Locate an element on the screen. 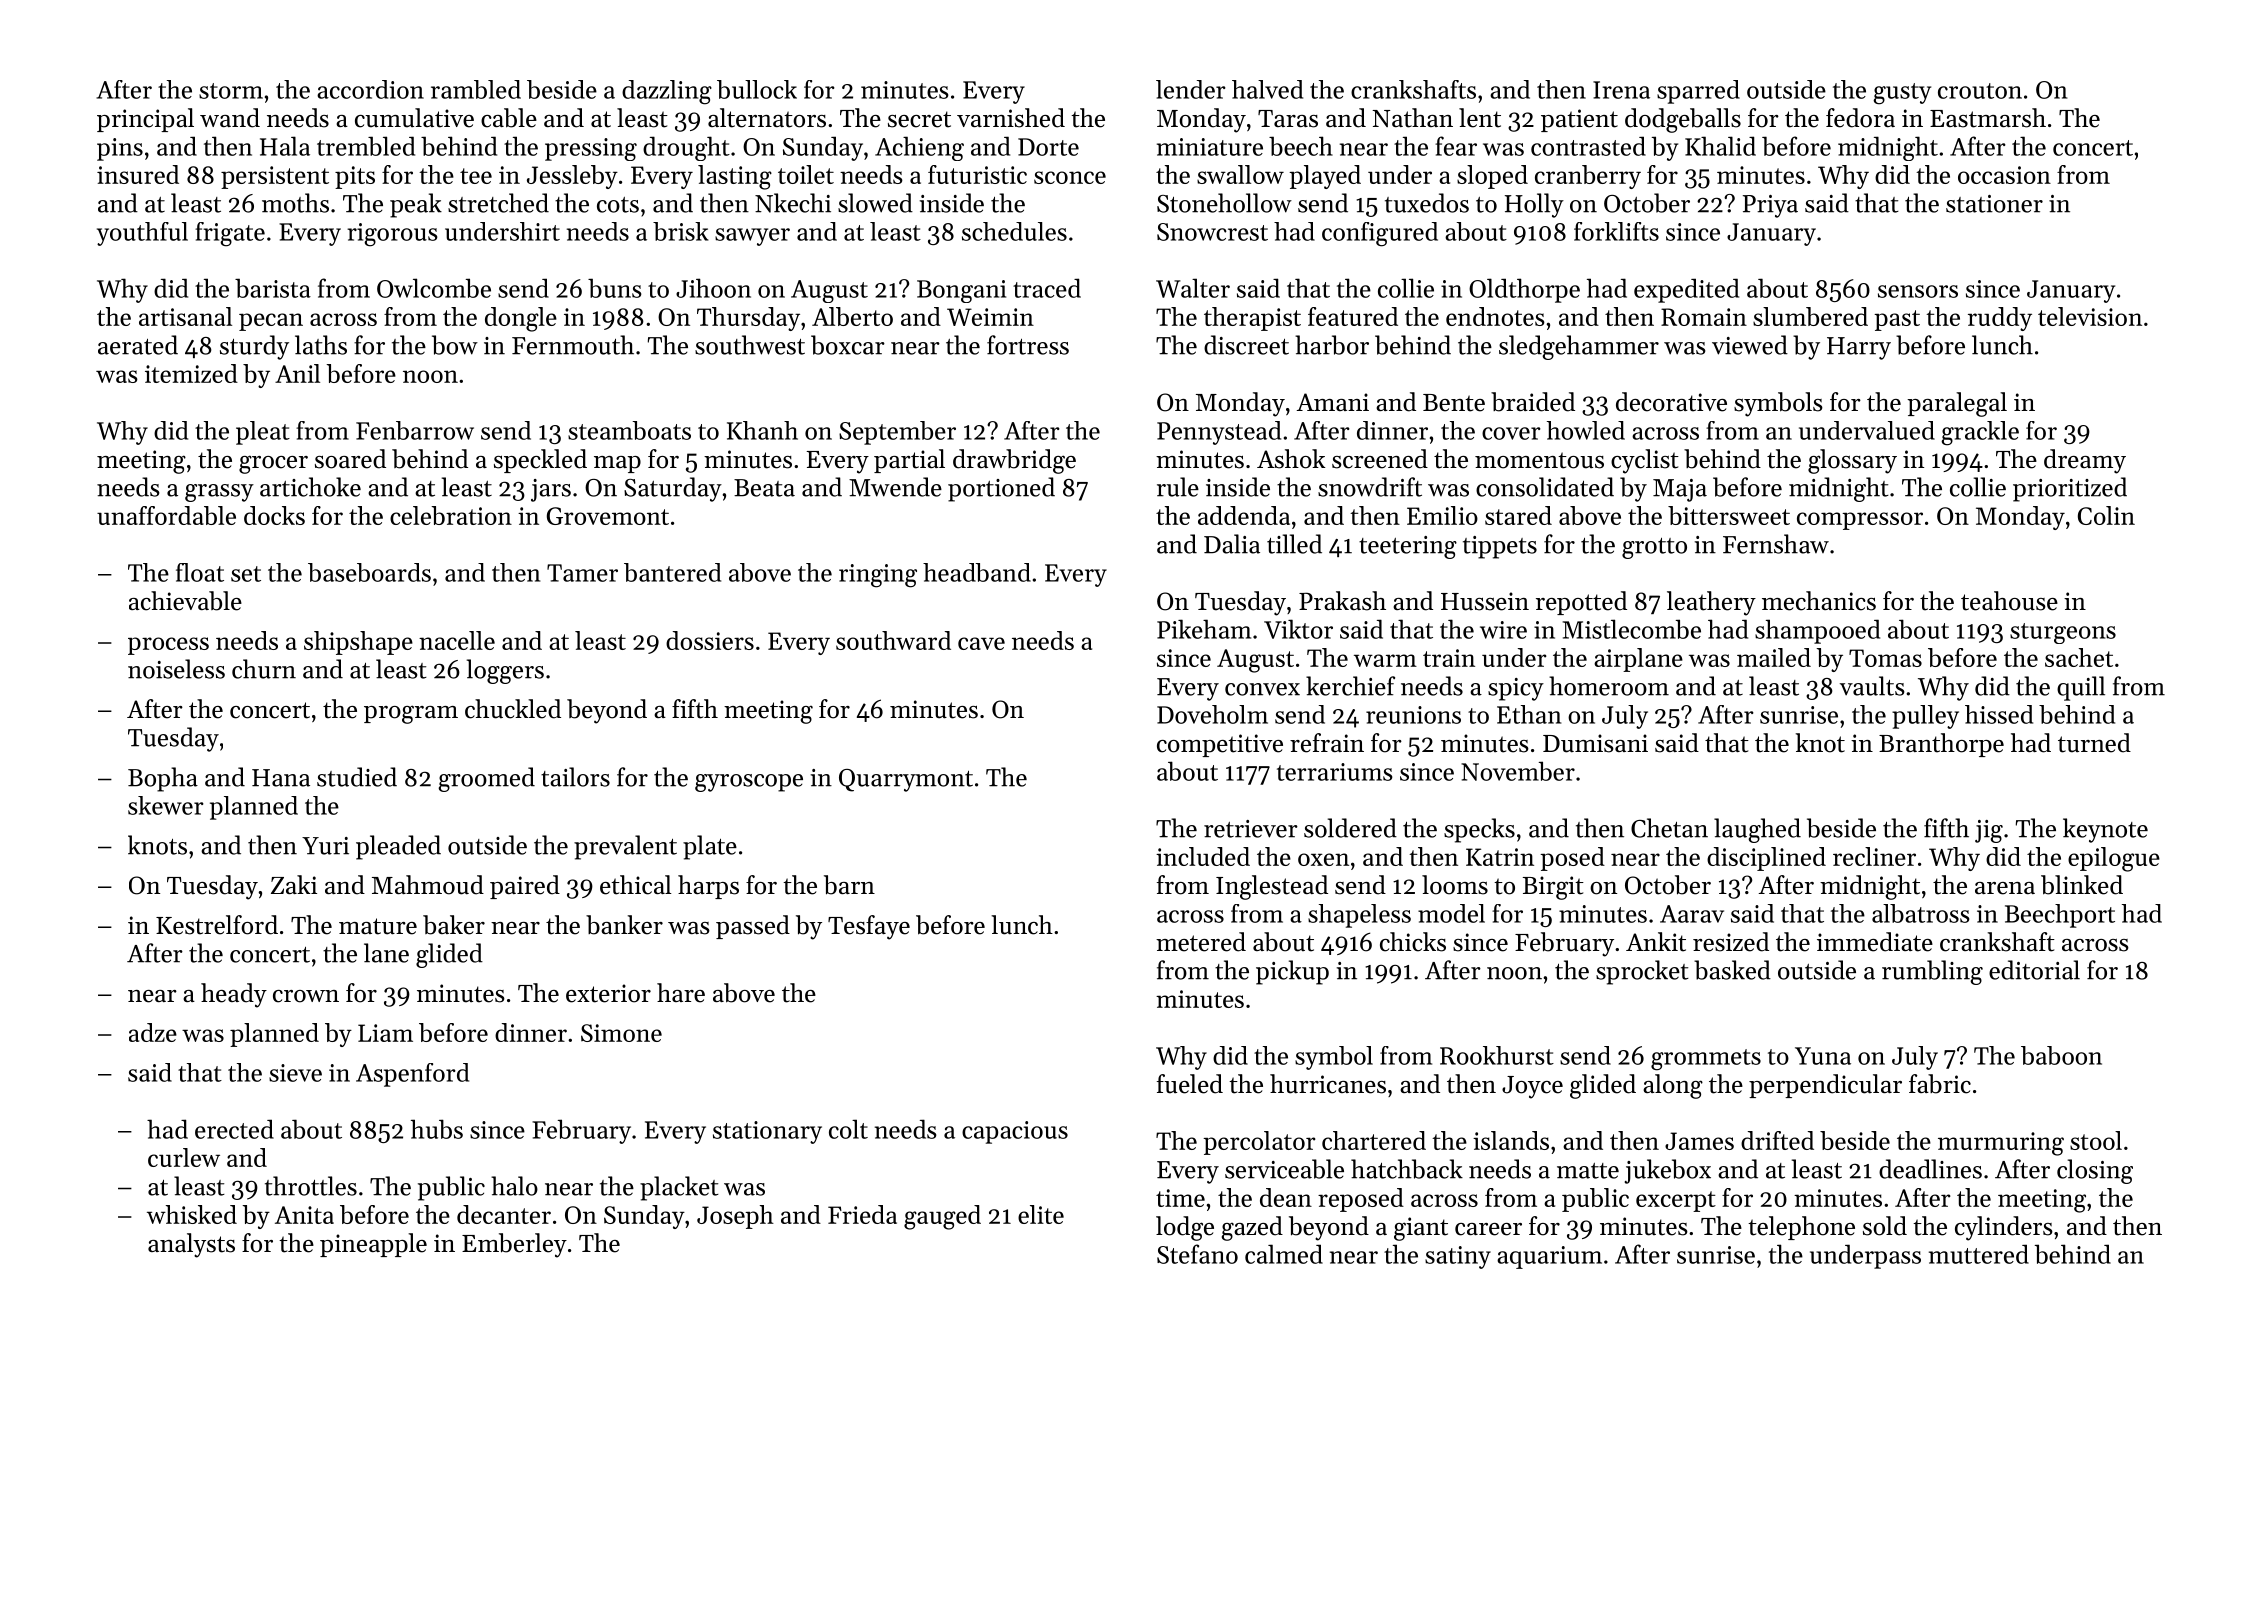 This screenshot has width=2263, height=1600. throttles is located at coordinates (311, 1186).
